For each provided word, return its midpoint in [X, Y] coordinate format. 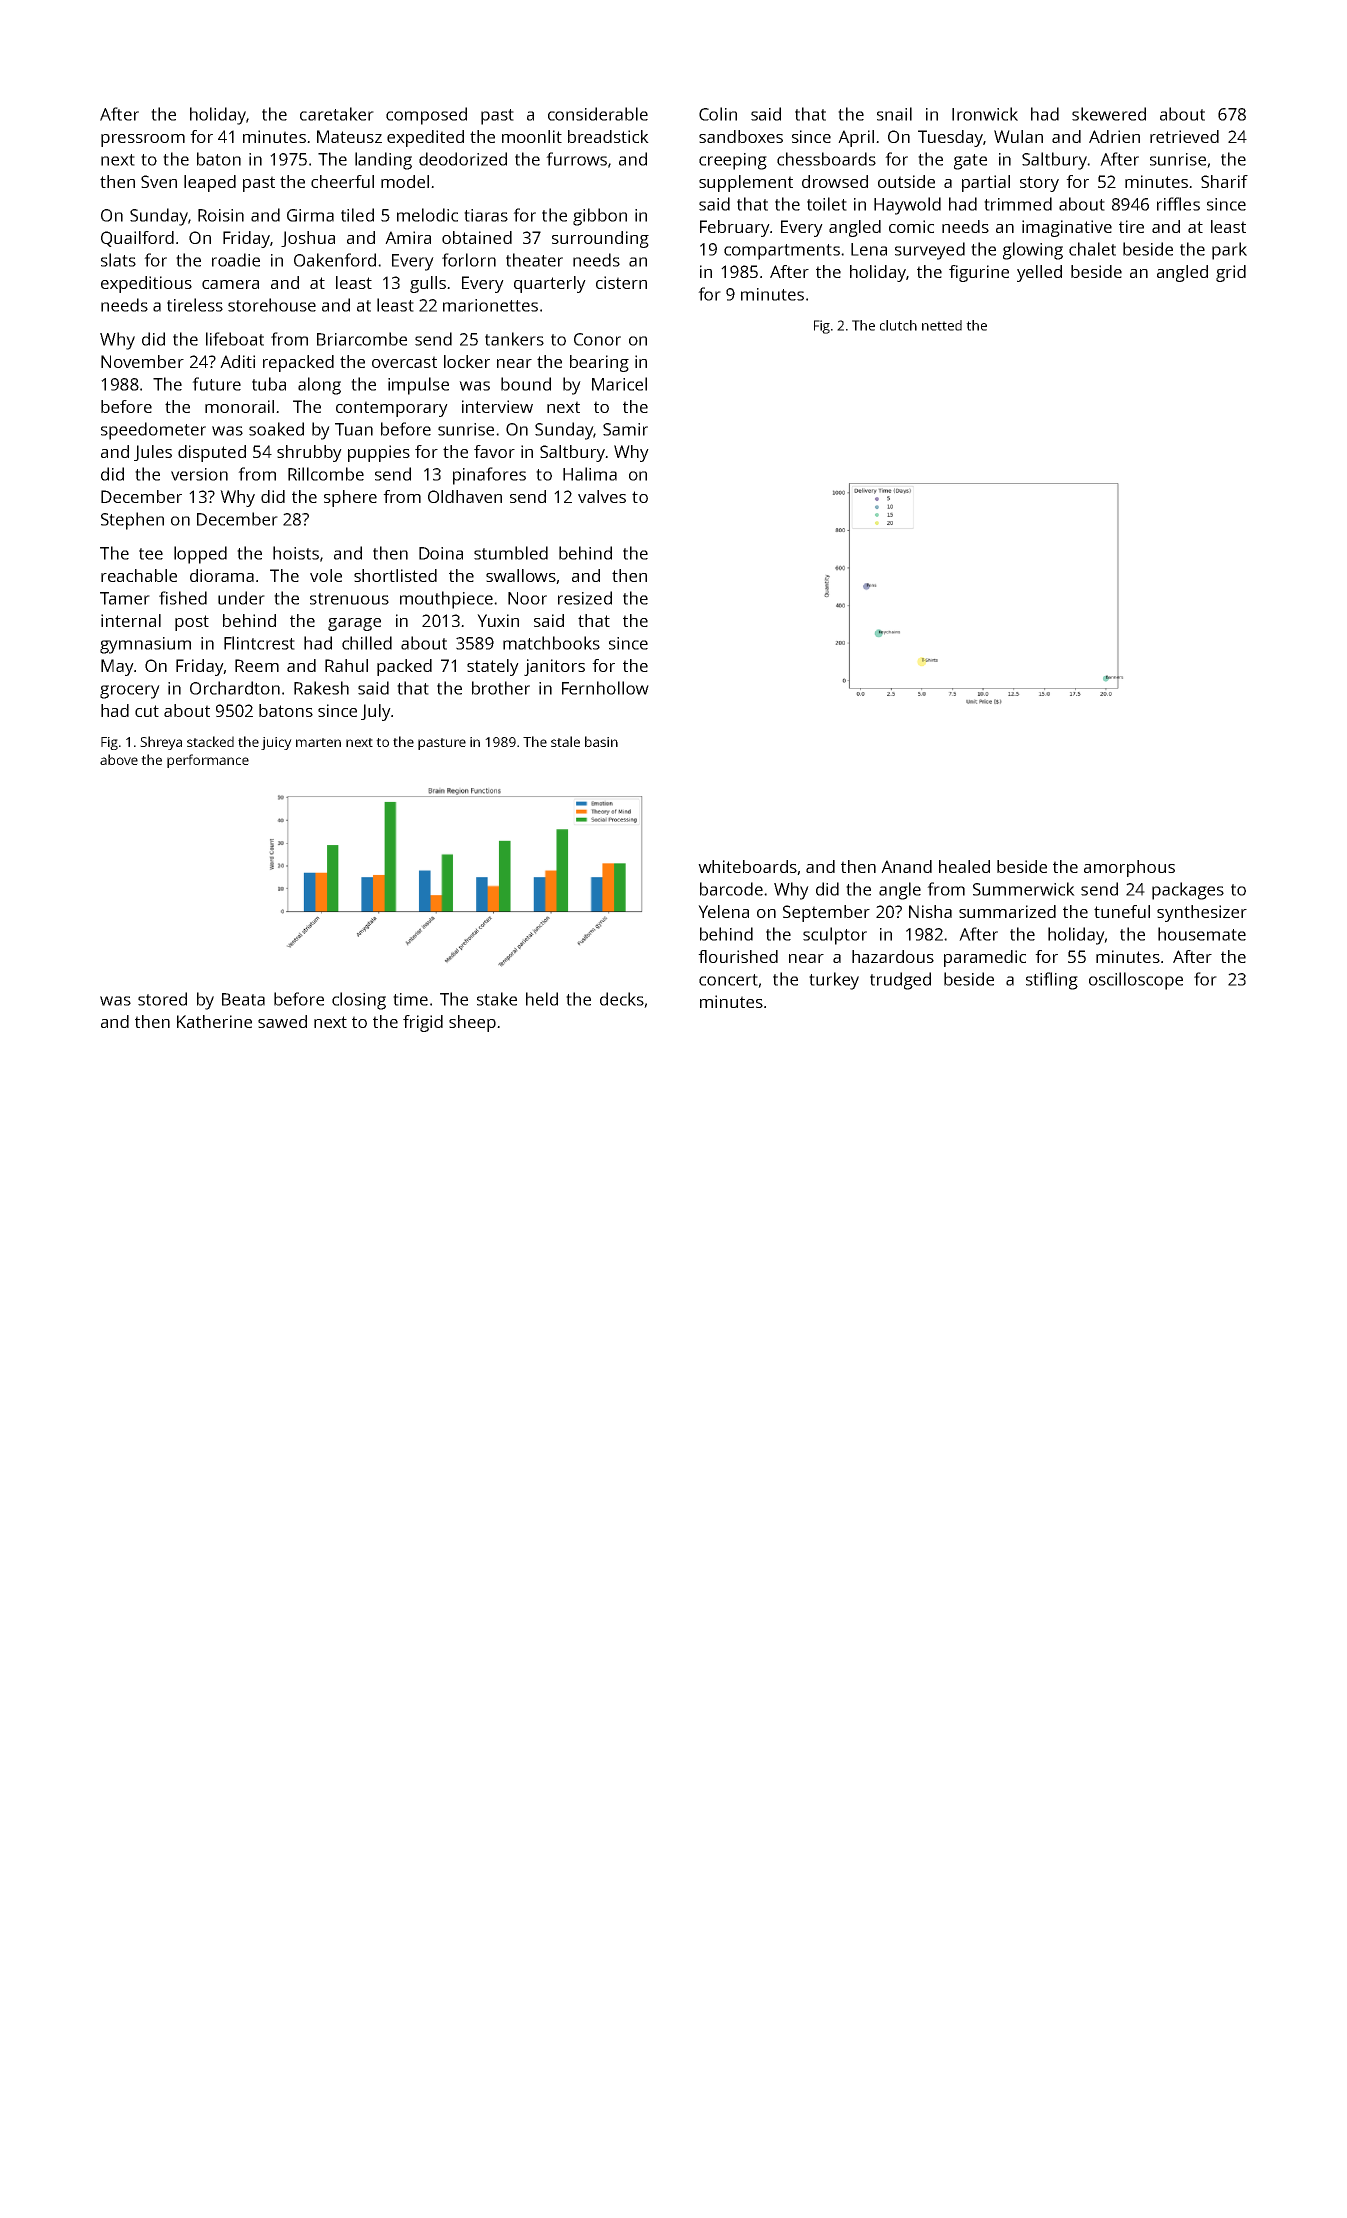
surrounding [600, 239]
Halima [590, 474]
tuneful [1122, 911]
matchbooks [551, 643]
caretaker [337, 114]
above [119, 759]
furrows [576, 159]
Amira [408, 237]
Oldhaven [465, 496]
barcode [731, 889]
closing [359, 1001]
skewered [1109, 114]
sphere [350, 498]
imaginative [1067, 228]
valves [602, 496]
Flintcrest [259, 643]
